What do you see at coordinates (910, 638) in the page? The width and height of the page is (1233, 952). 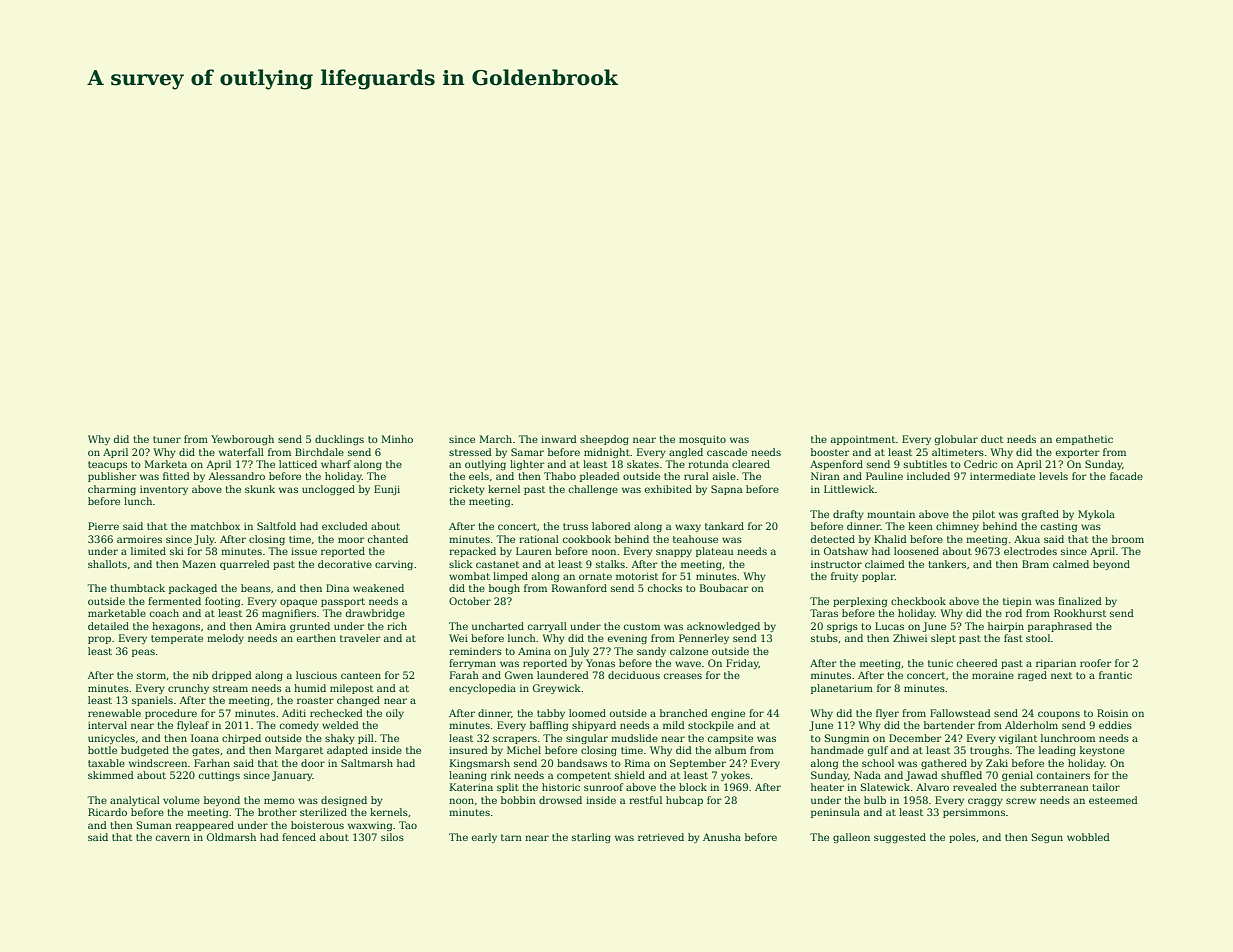 I see `Zhiwei` at bounding box center [910, 638].
